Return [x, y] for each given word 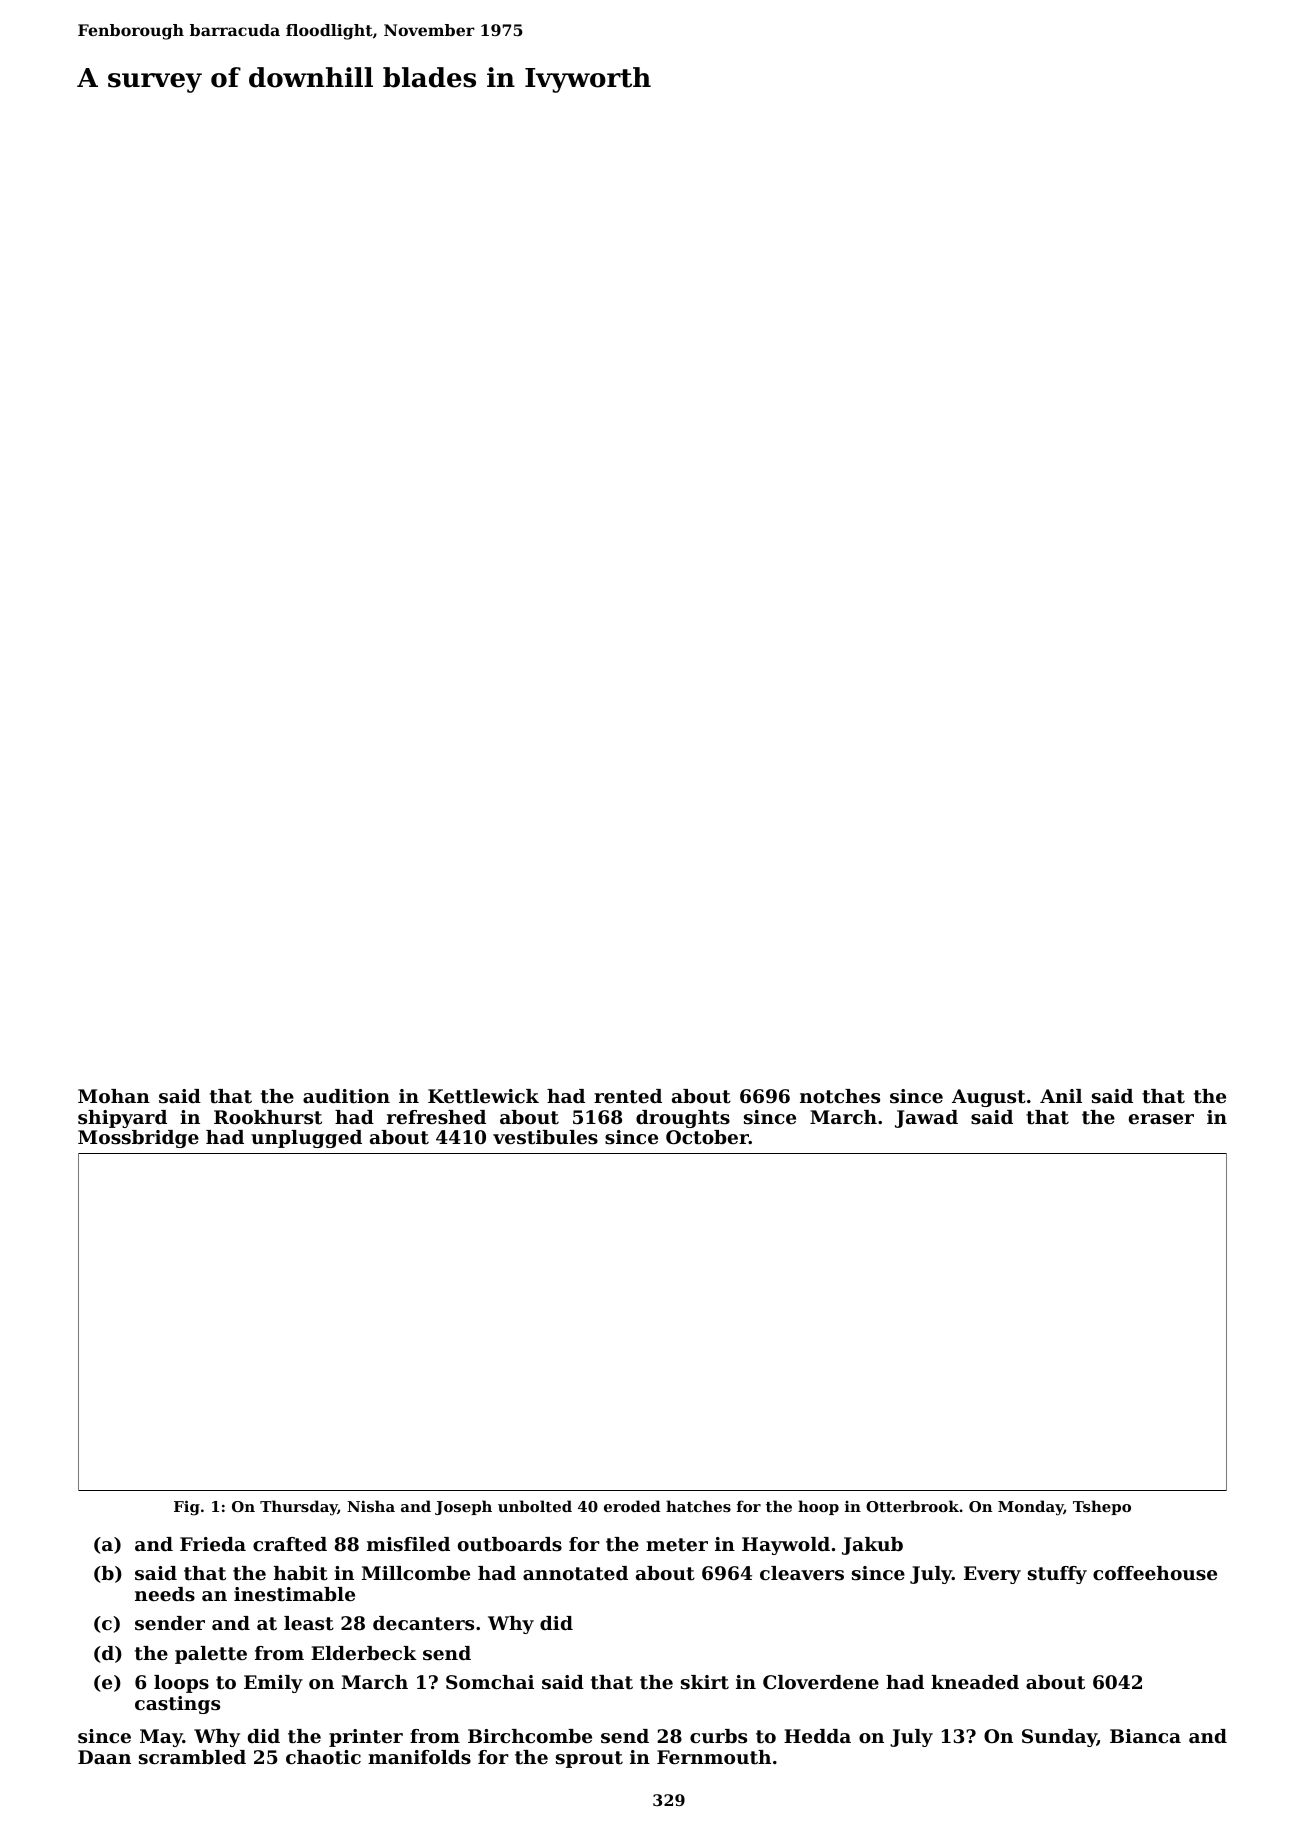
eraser [1161, 1119]
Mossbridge [138, 1139]
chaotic [323, 1757]
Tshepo [1102, 1507]
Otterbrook [912, 1506]
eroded [632, 1506]
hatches [698, 1506]
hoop [818, 1507]
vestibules [545, 1137]
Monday [1031, 1508]
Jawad [926, 1119]
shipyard [122, 1119]
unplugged [306, 1139]
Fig [187, 1508]
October [707, 1137]
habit [301, 1573]
